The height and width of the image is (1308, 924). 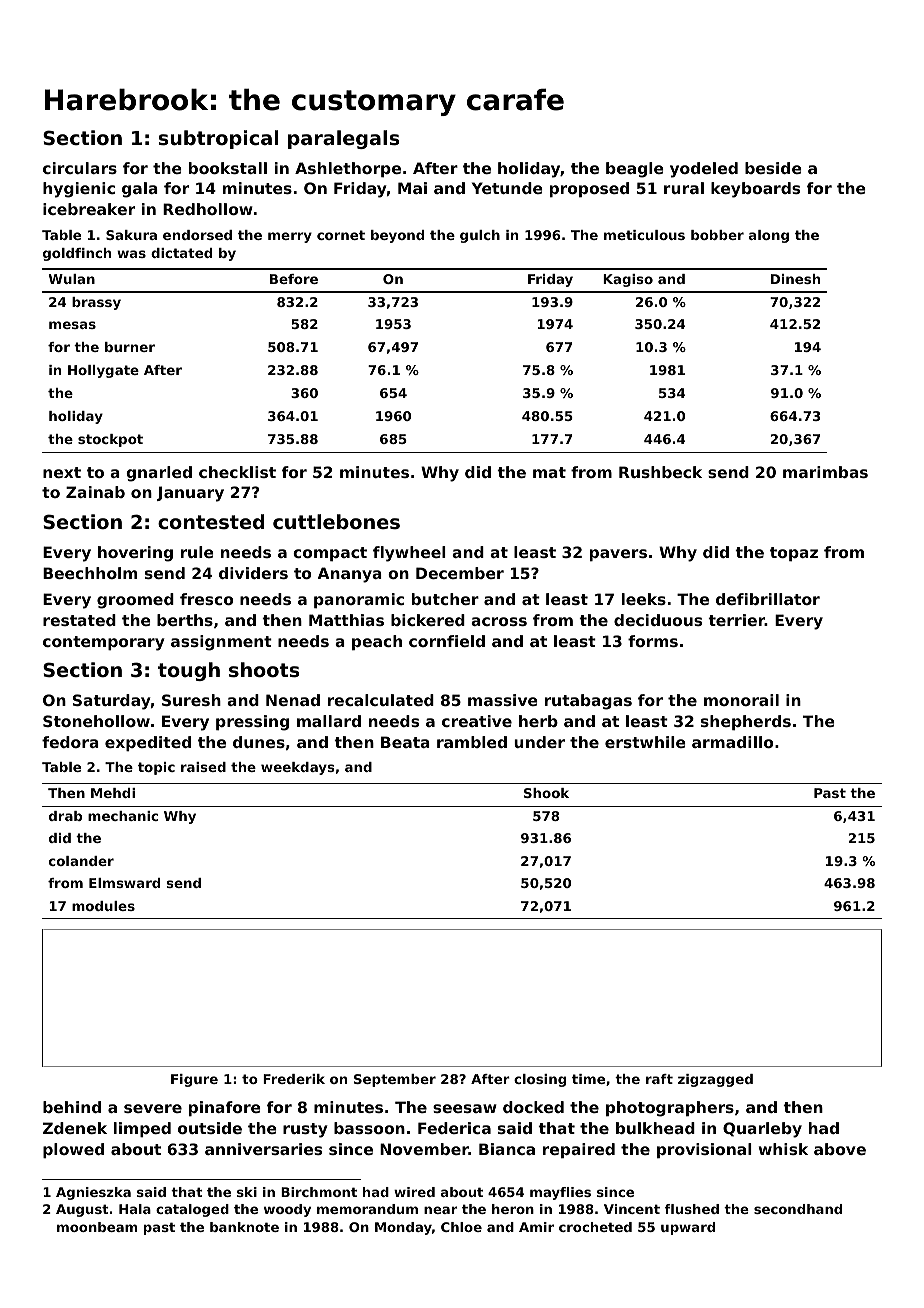 What do you see at coordinates (540, 1080) in the image?
I see `closing` at bounding box center [540, 1080].
